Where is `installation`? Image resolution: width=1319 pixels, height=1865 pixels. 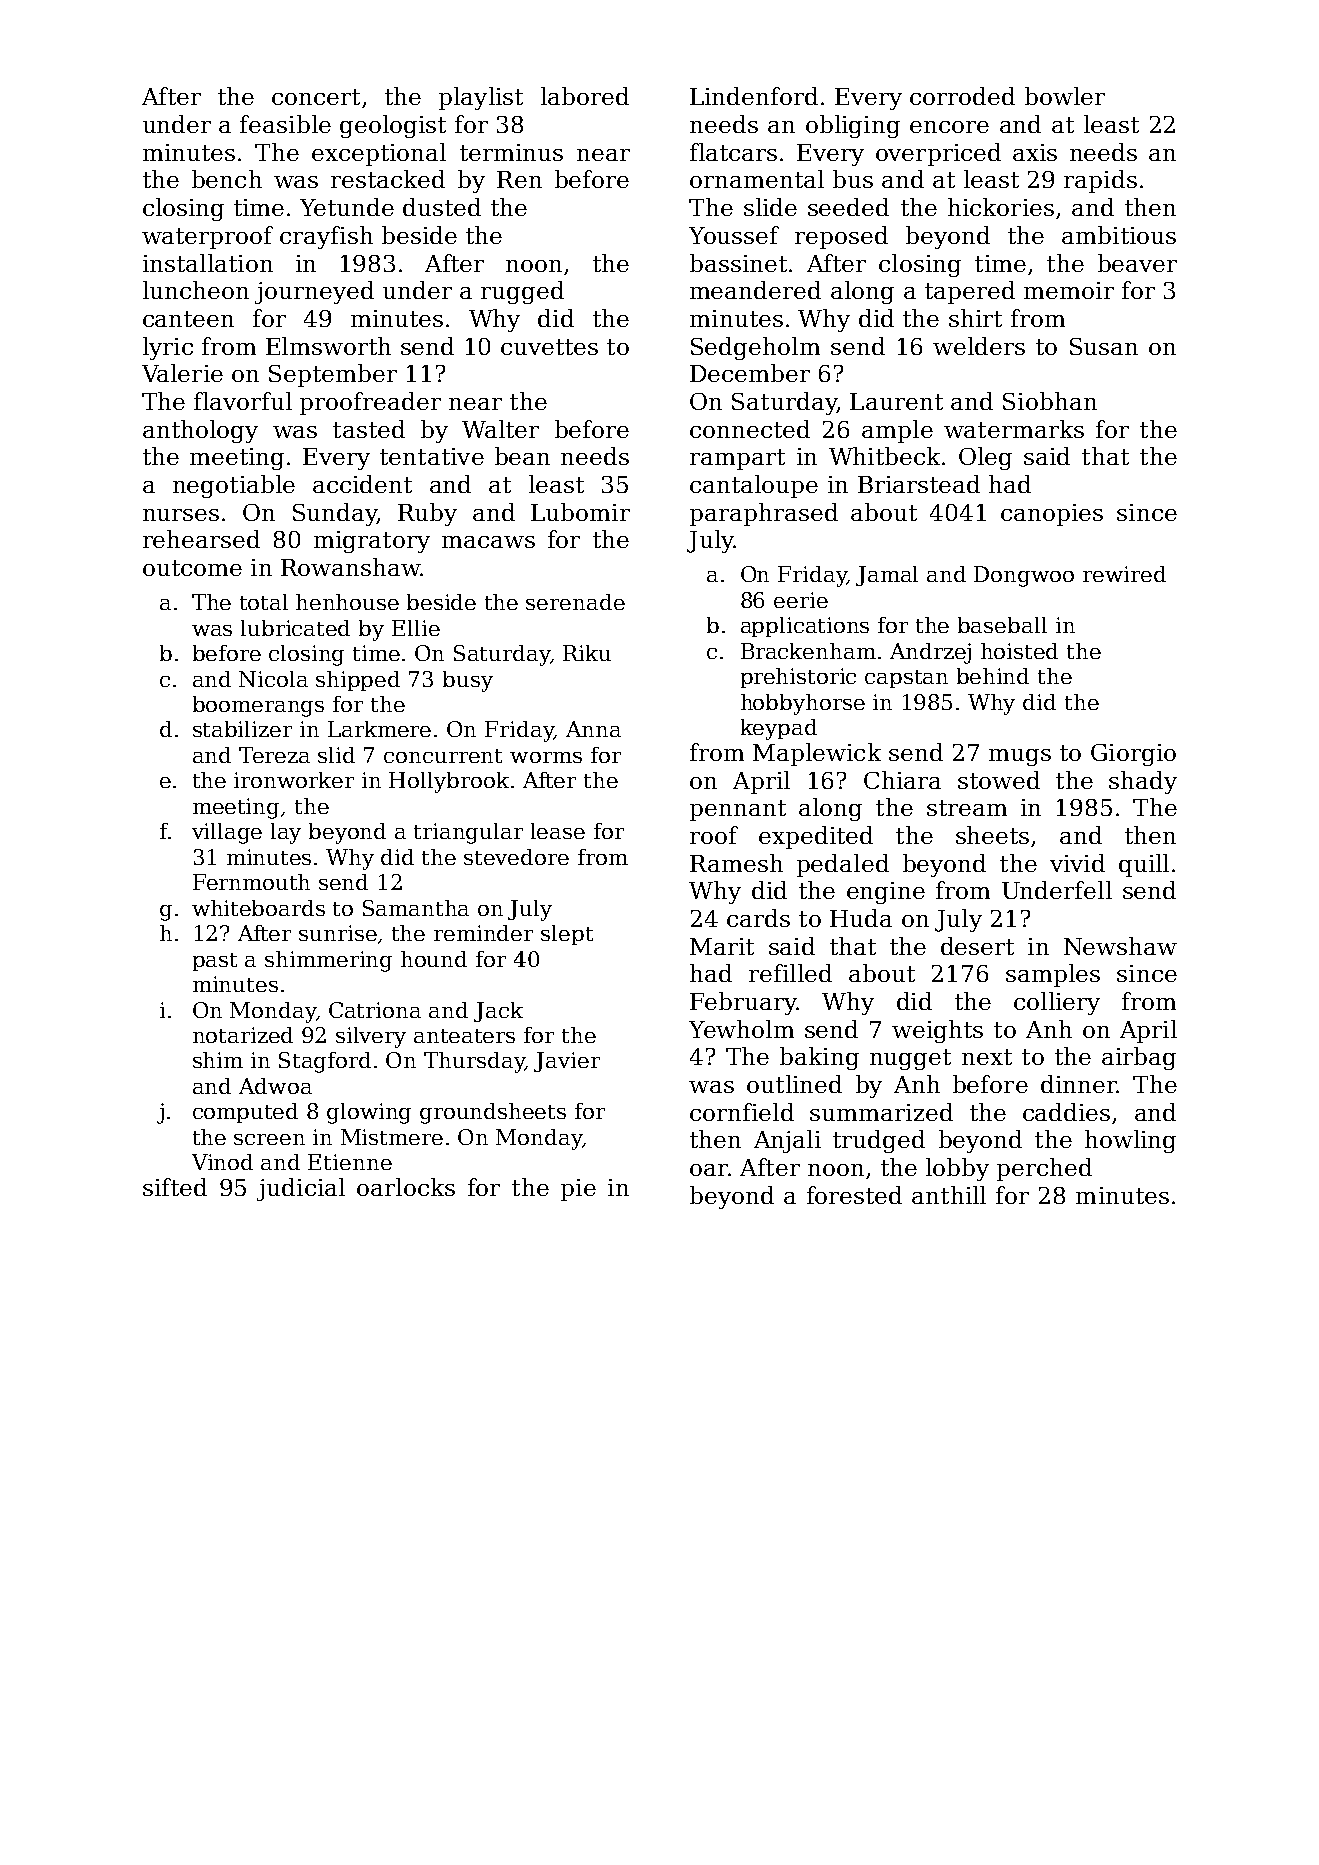 installation is located at coordinates (208, 263).
